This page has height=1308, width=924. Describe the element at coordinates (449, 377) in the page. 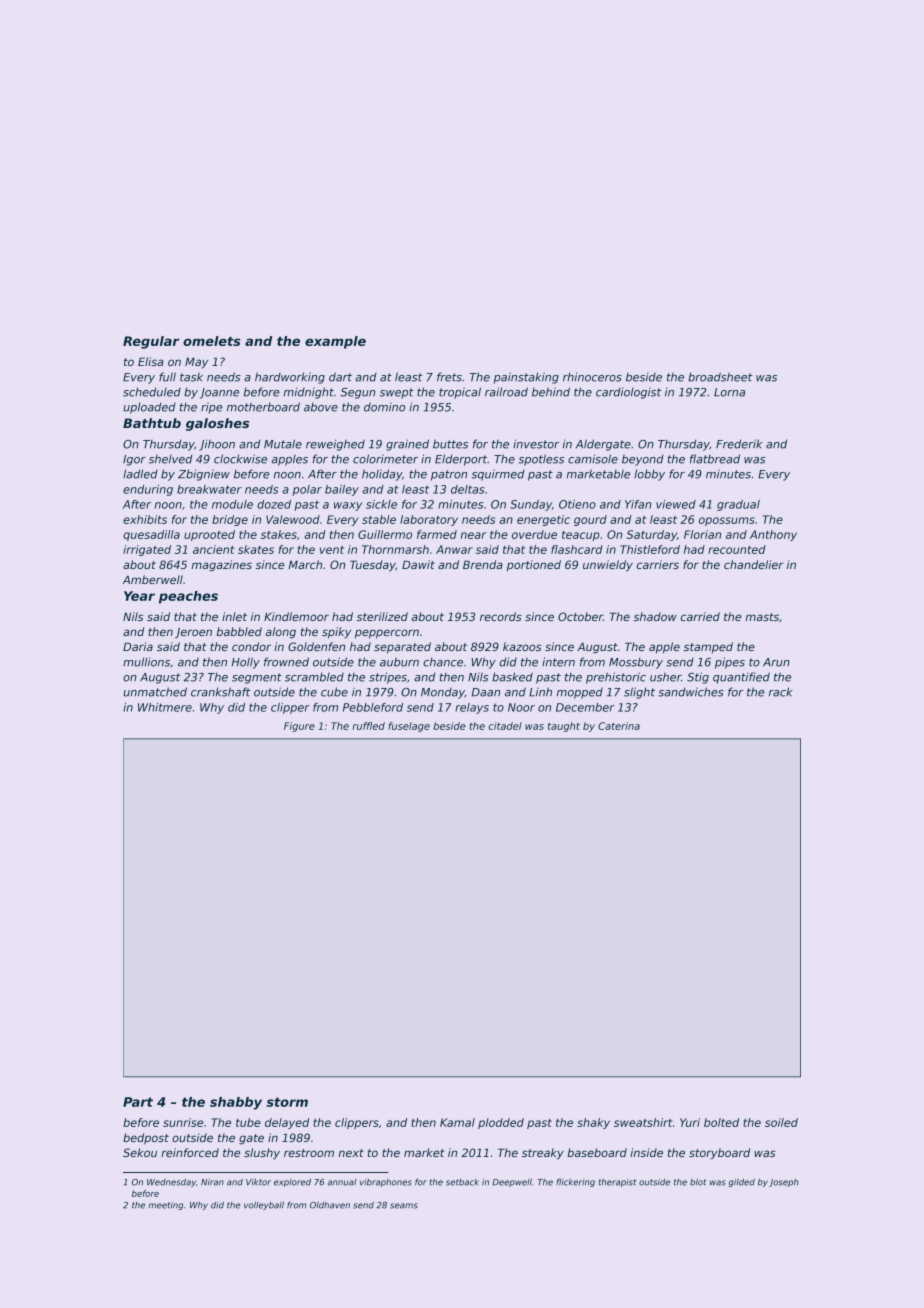

I see `frets` at that location.
